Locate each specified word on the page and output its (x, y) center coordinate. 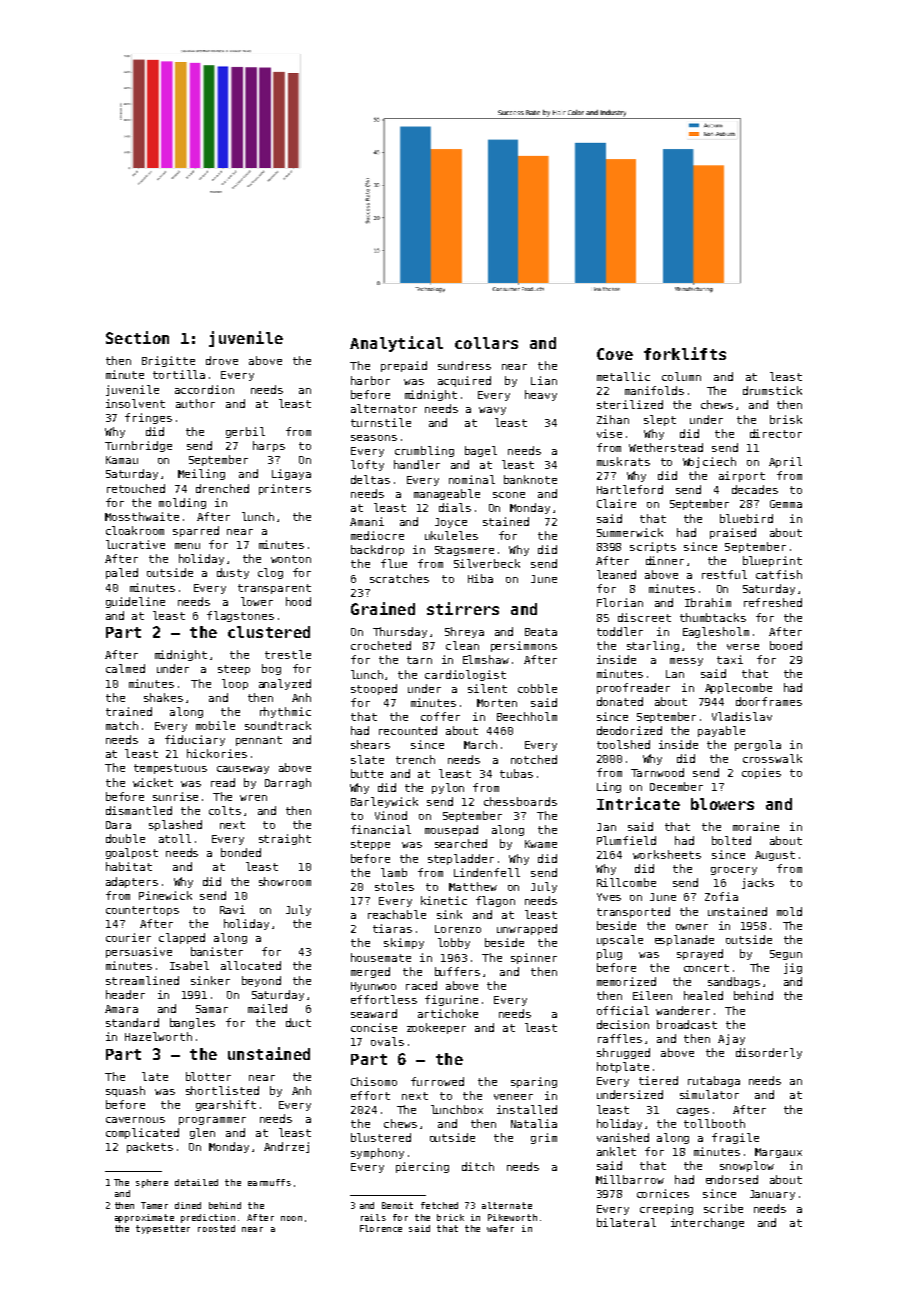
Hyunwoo (373, 987)
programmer (212, 1121)
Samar (212, 1009)
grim (544, 1138)
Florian (620, 602)
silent (487, 688)
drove (222, 360)
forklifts (685, 353)
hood (298, 601)
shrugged (623, 1053)
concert (706, 968)
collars (486, 343)
